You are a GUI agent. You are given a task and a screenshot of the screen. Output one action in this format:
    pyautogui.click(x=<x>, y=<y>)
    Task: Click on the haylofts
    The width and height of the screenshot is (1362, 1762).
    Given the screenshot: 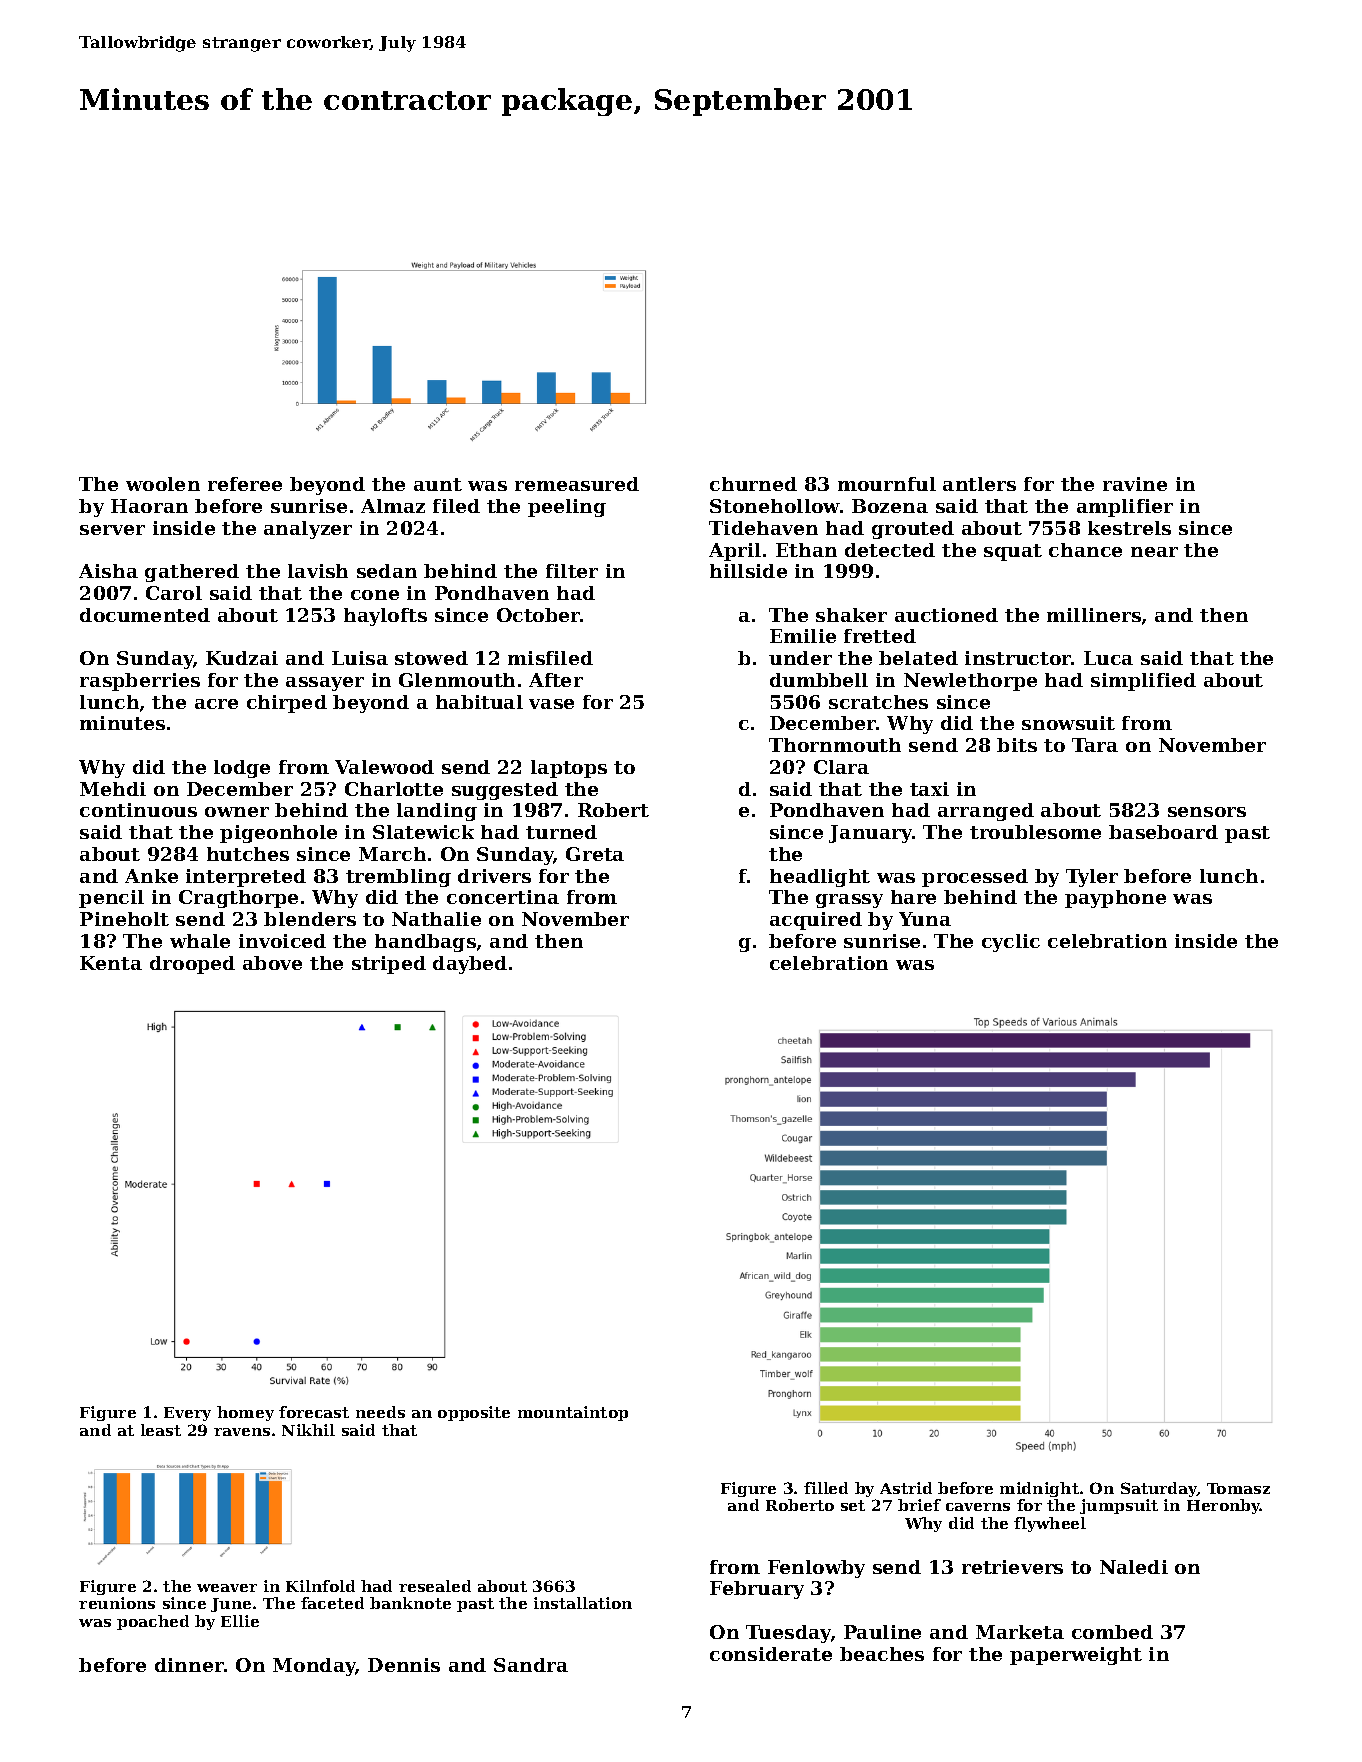 What is the action you would take?
    pyautogui.click(x=385, y=617)
